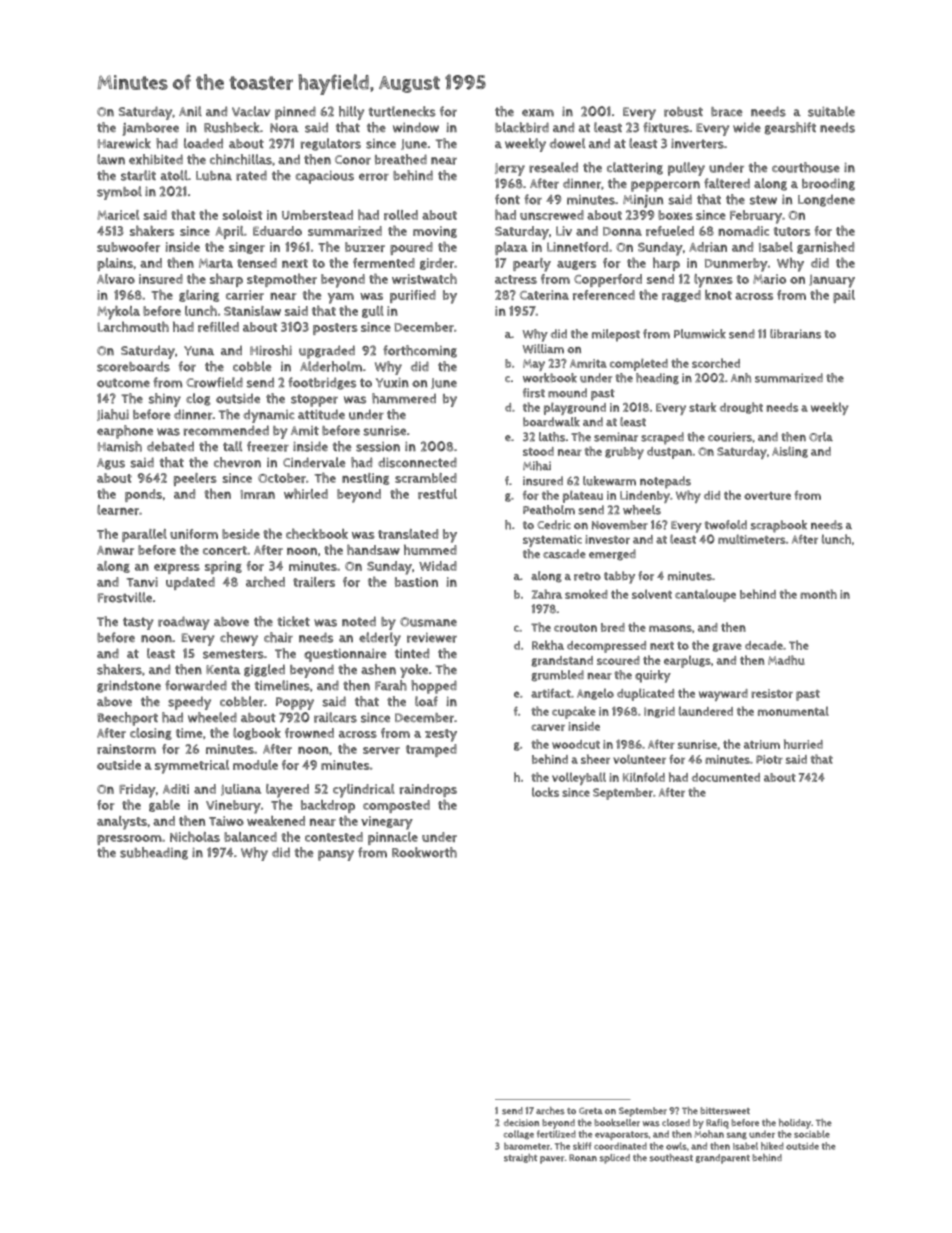 The height and width of the screenshot is (1233, 952). Describe the element at coordinates (401, 159) in the screenshot. I see `breathed` at that location.
